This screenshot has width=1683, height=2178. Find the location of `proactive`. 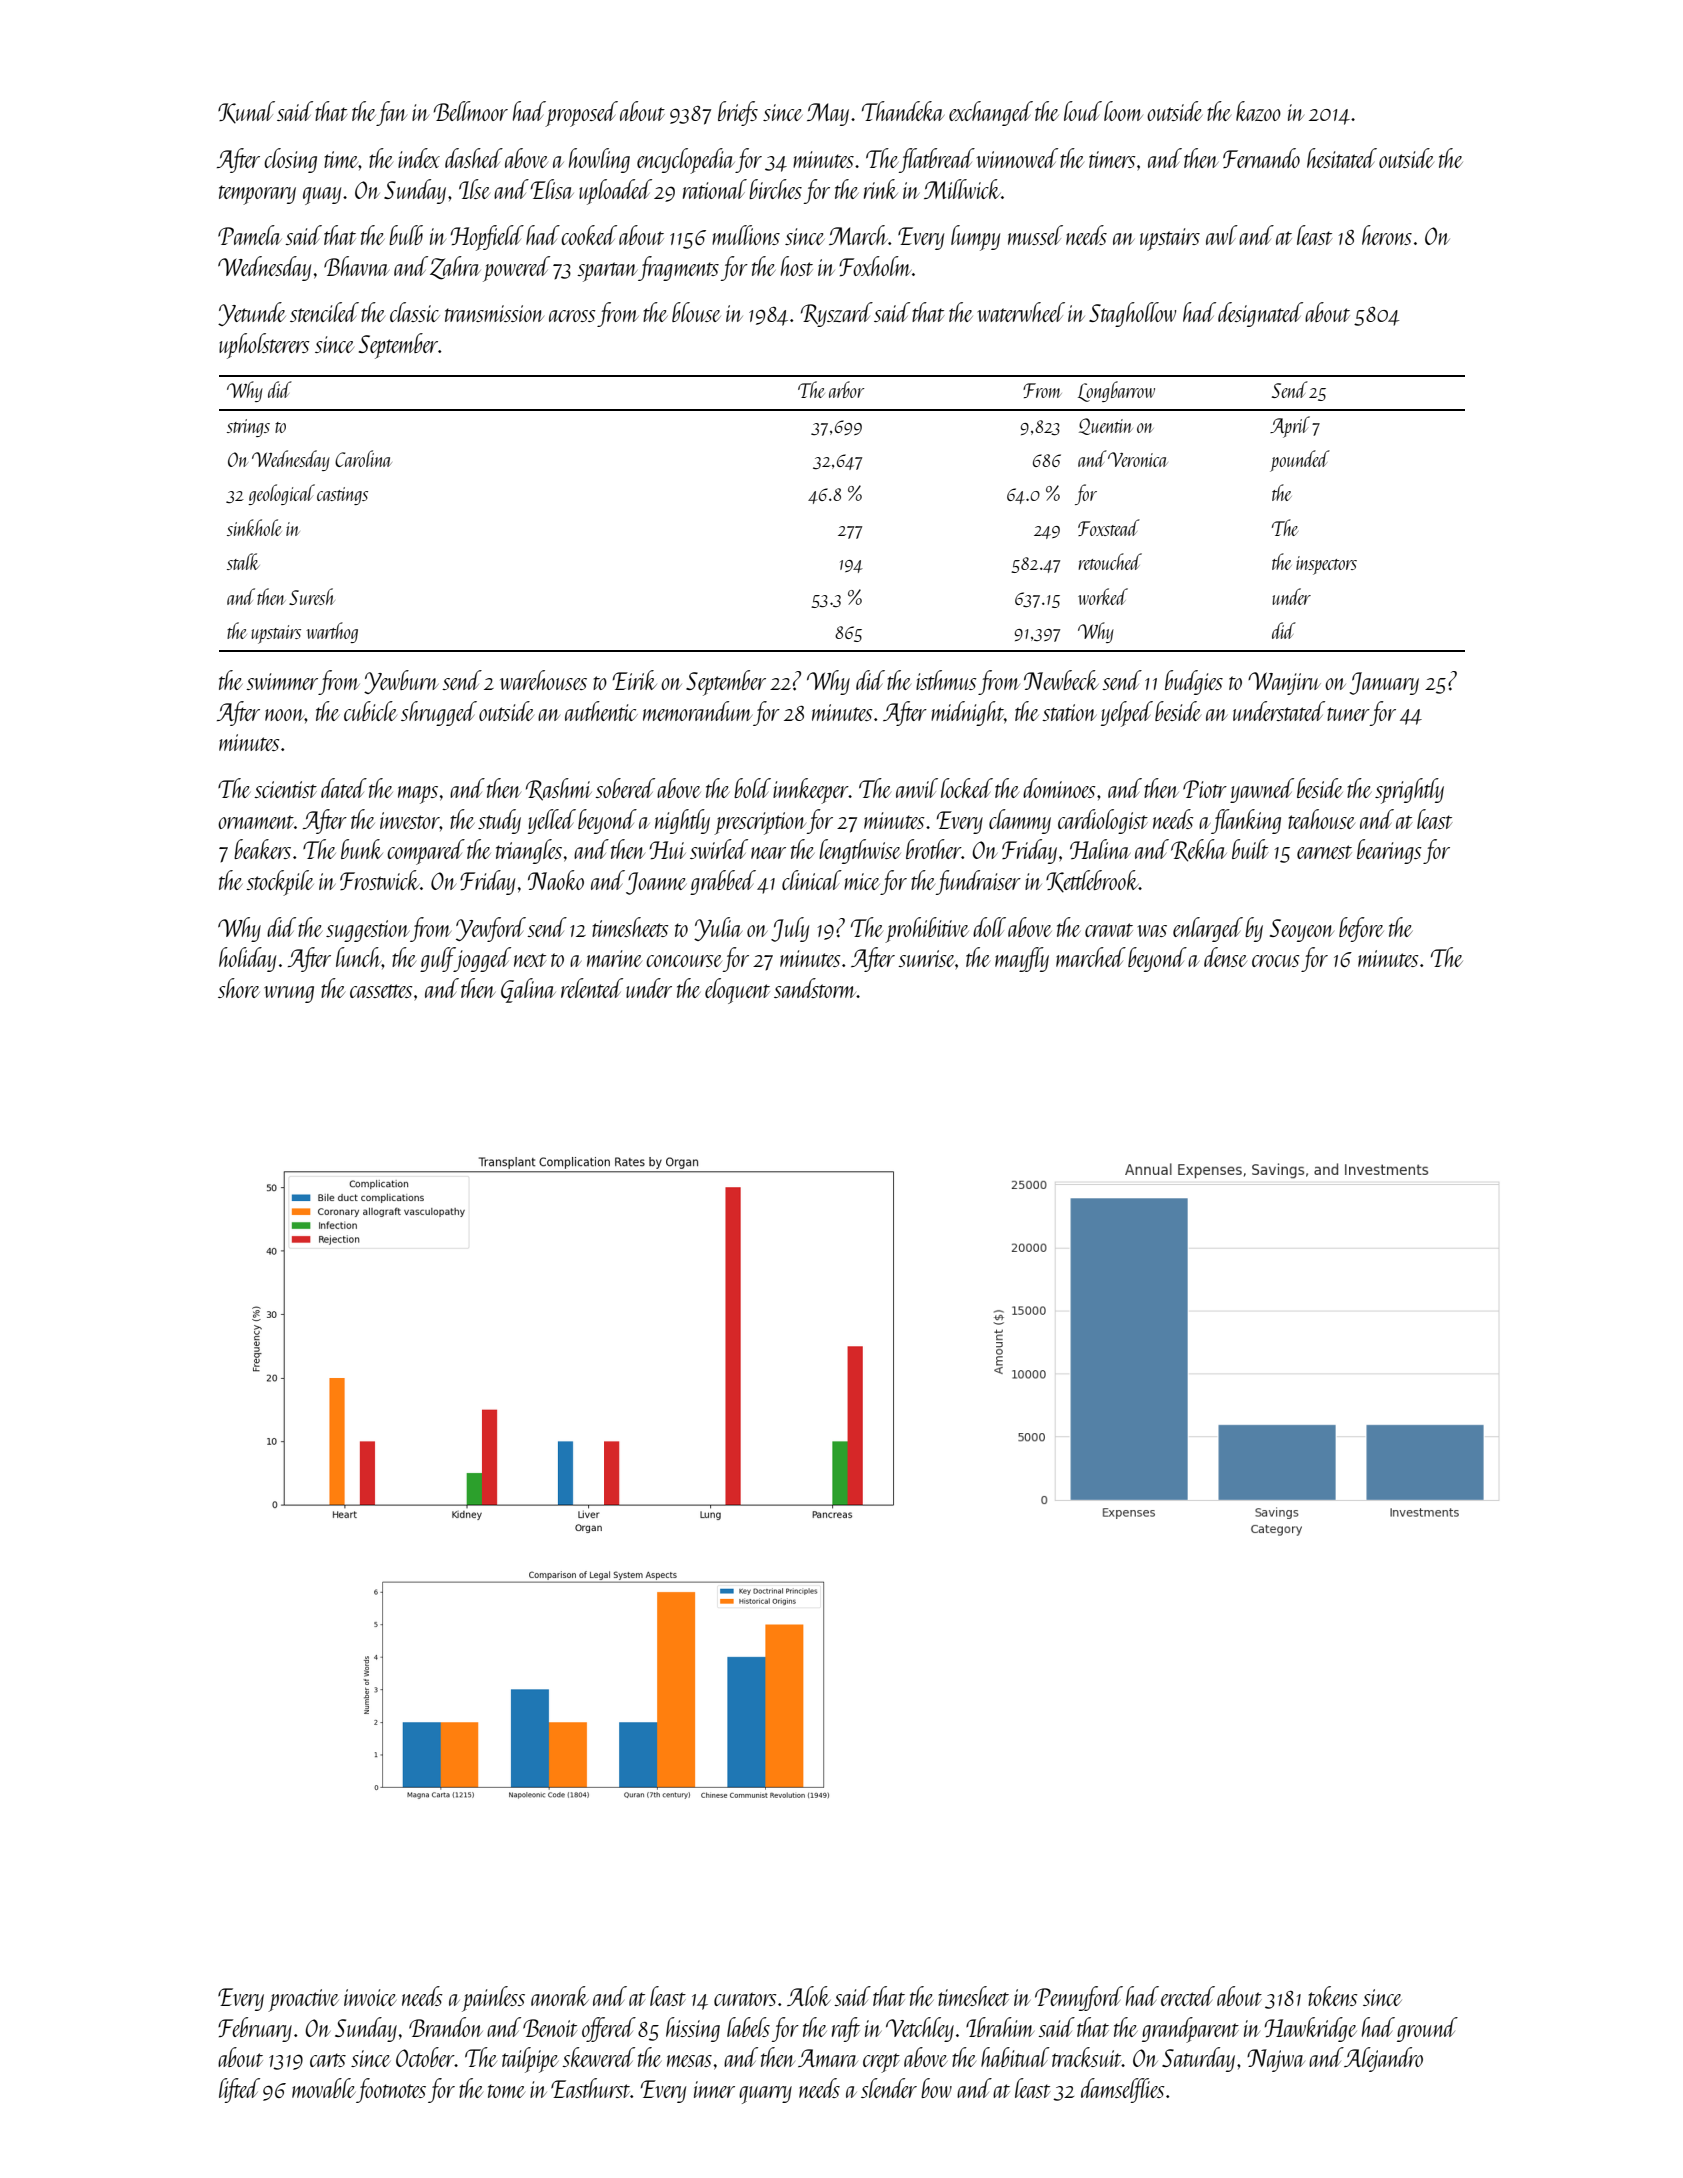

proactive is located at coordinates (303, 2000).
